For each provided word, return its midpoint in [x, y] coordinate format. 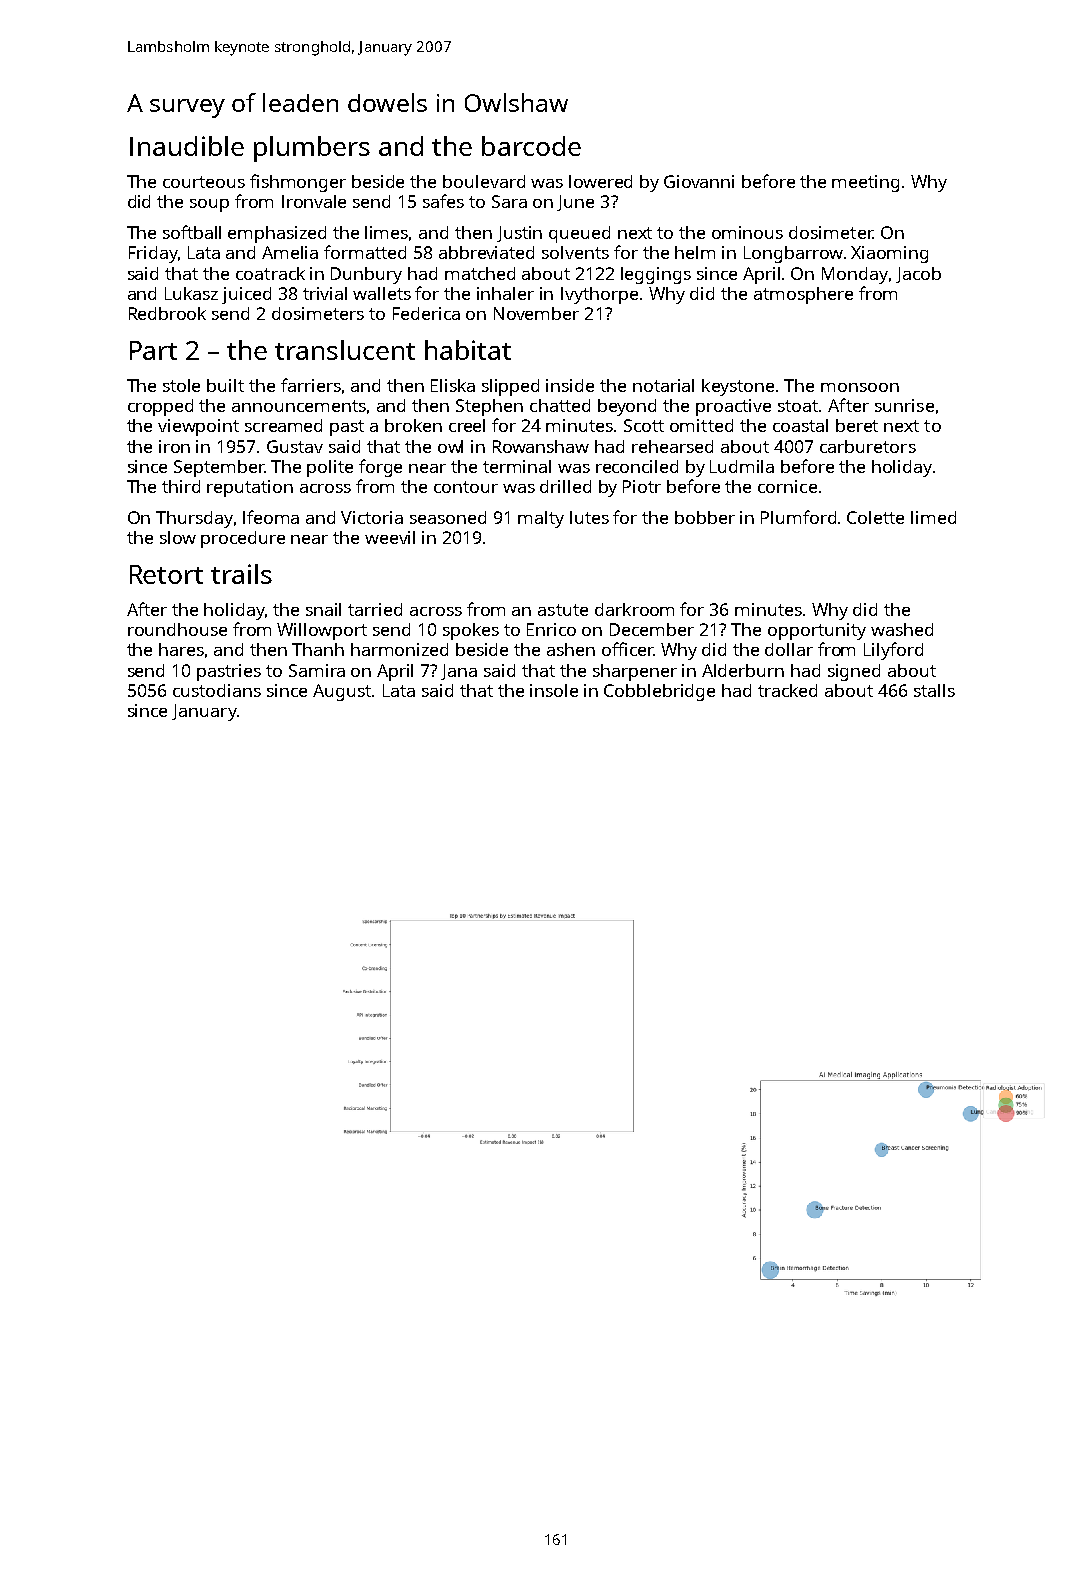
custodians [217, 690]
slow [178, 537]
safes [443, 201]
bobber [705, 517]
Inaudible [187, 146]
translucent [345, 350]
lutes [589, 517]
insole [554, 690]
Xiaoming [889, 254]
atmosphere [803, 295]
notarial [663, 385]
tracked [787, 690]
